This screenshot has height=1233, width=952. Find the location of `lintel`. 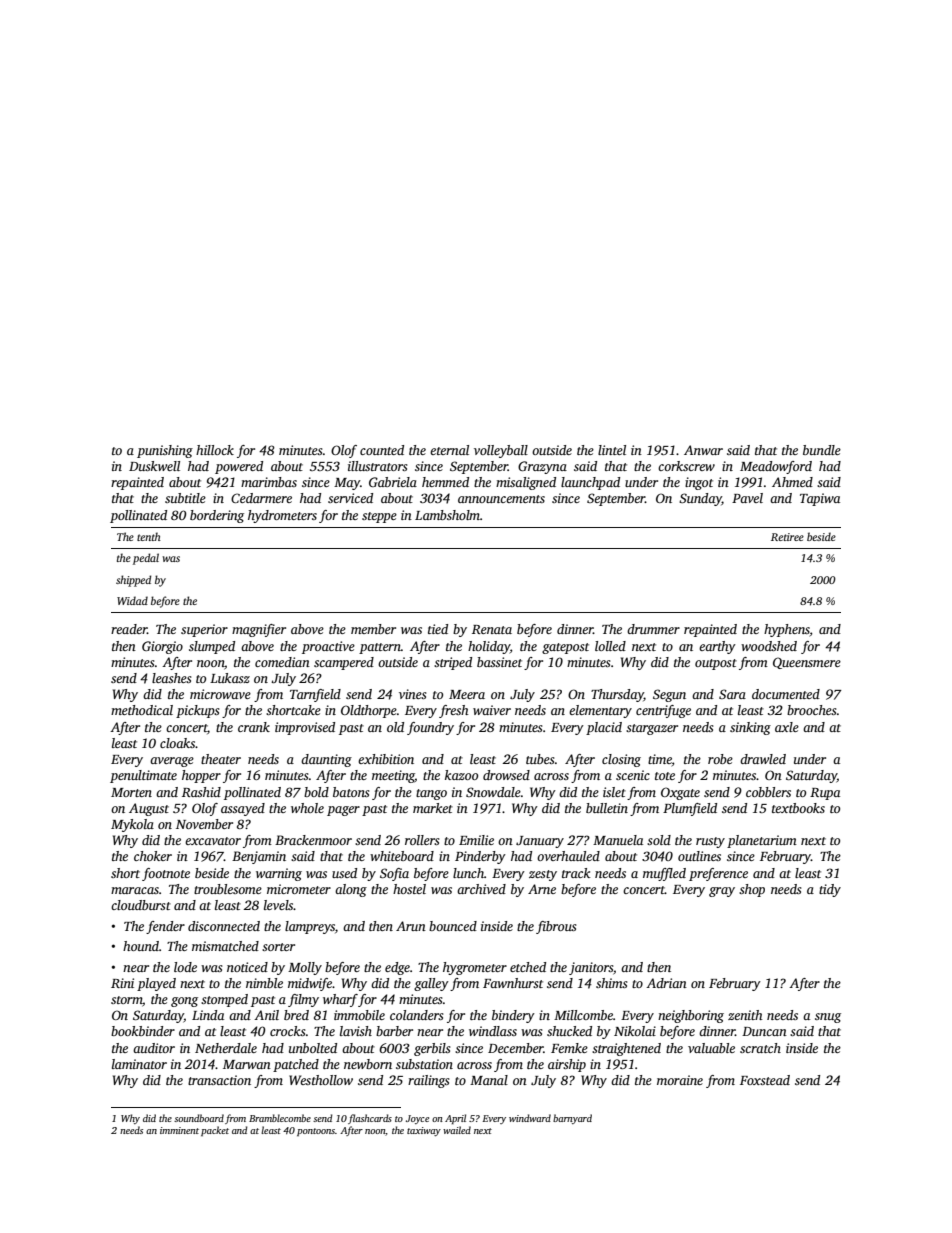

lintel is located at coordinates (612, 450).
